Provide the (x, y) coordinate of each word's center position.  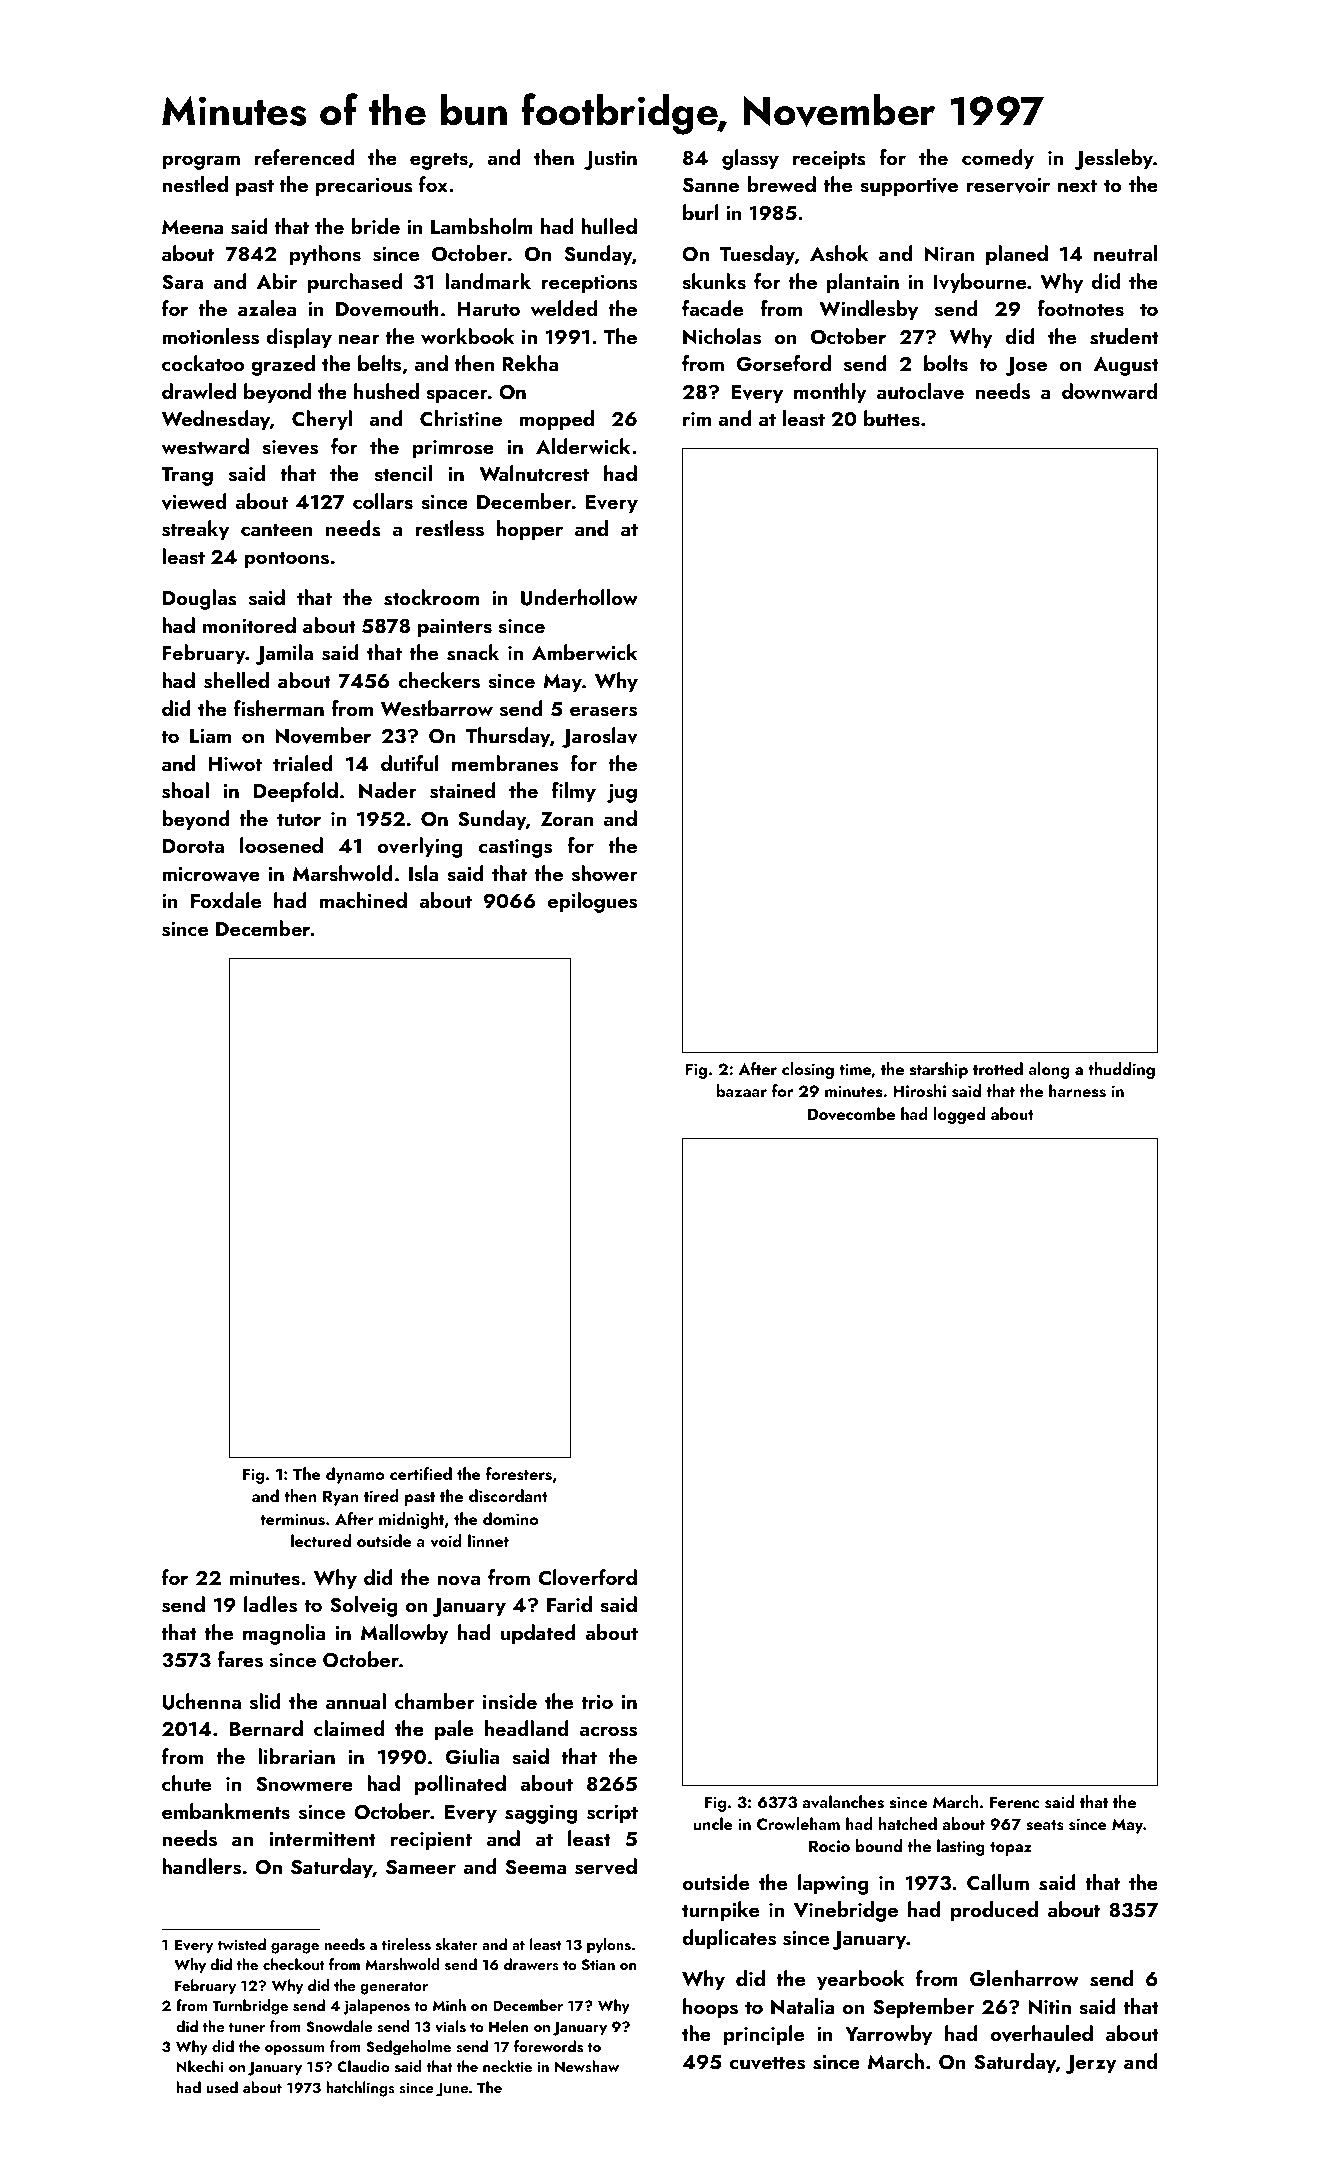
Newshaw (587, 2066)
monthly (830, 393)
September (924, 2008)
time (855, 1069)
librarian (296, 1756)
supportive (909, 187)
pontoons (286, 560)
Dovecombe (851, 1114)
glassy (750, 159)
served (606, 1866)
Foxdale (226, 900)
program (201, 162)
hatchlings (360, 2089)
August (1126, 366)
